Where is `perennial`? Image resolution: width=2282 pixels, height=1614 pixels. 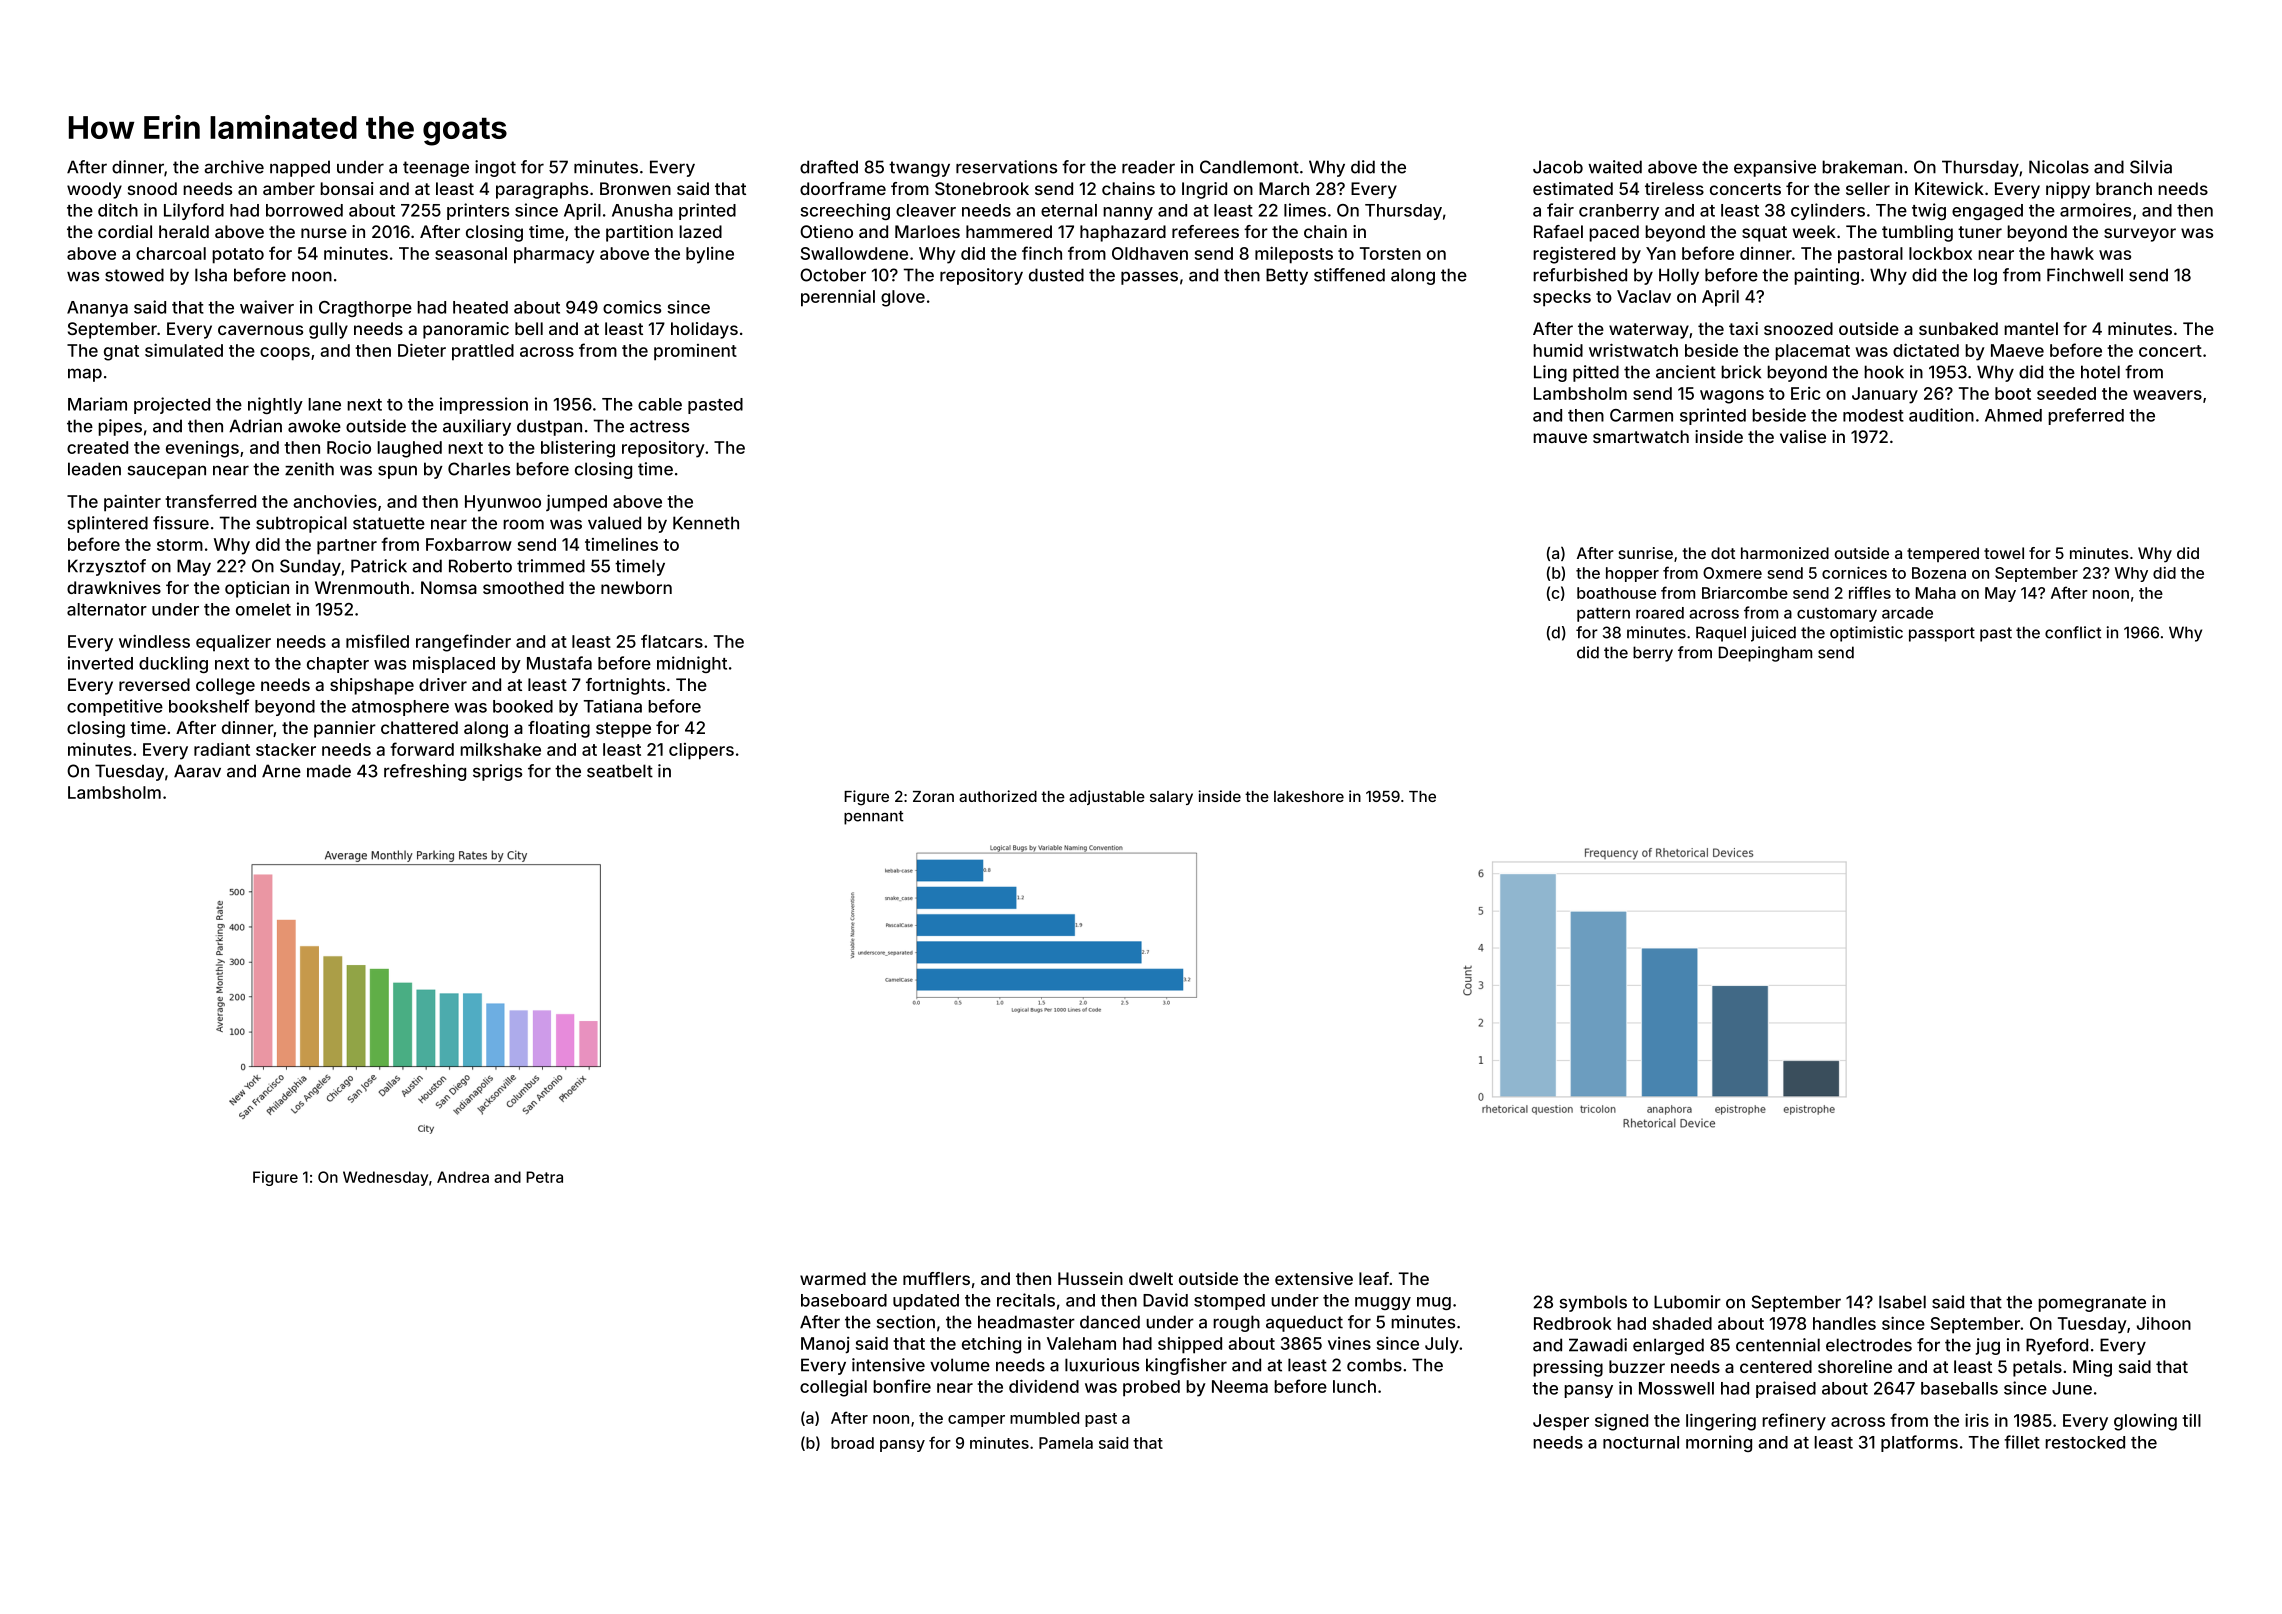 perennial is located at coordinates (838, 298).
